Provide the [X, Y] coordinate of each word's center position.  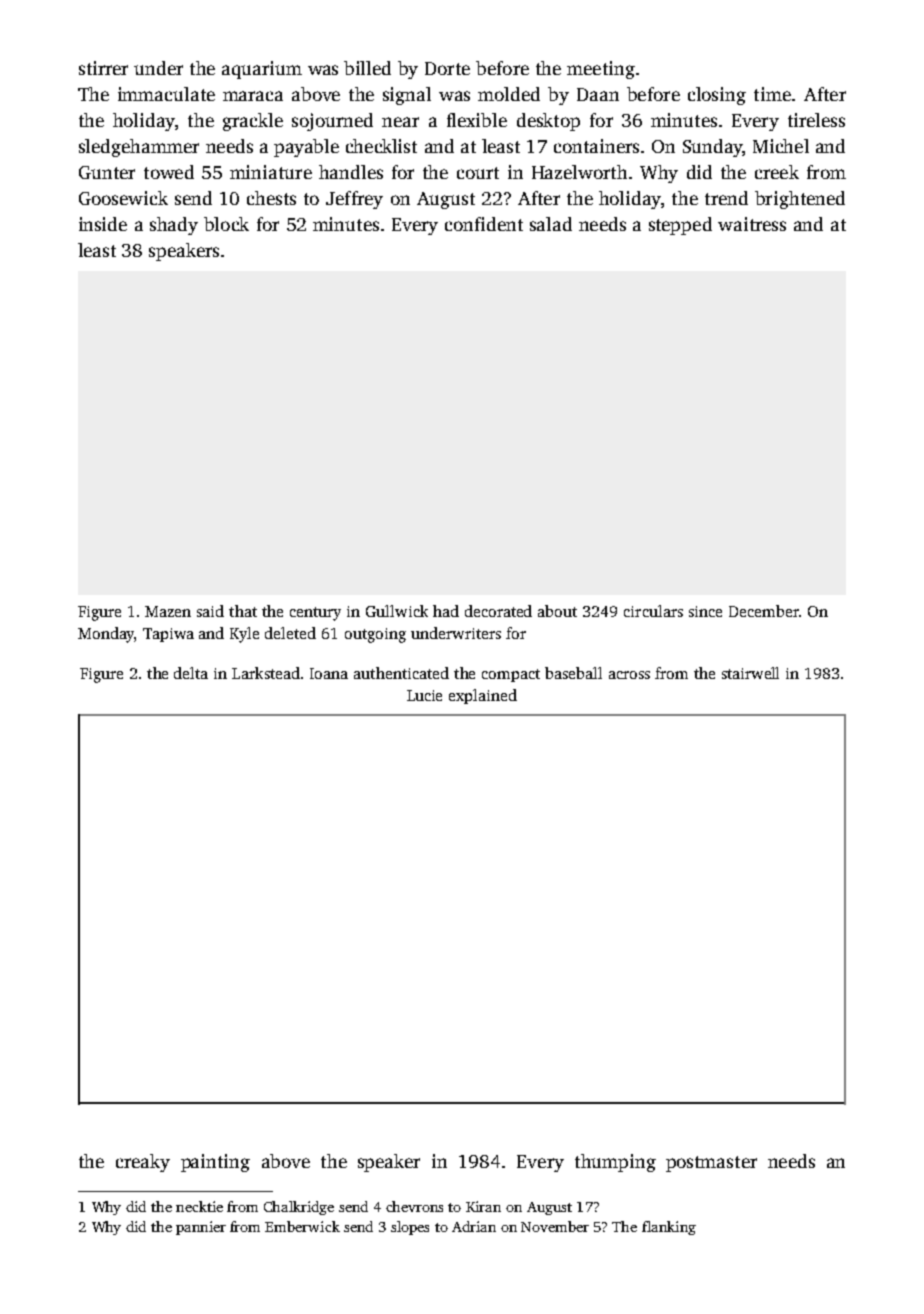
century [315, 614]
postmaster [711, 1164]
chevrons [414, 1206]
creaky [143, 1163]
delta [191, 673]
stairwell [750, 673]
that [243, 611]
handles [351, 172]
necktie [199, 1206]
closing [717, 96]
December [764, 611]
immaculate [166, 94]
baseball [573, 673]
